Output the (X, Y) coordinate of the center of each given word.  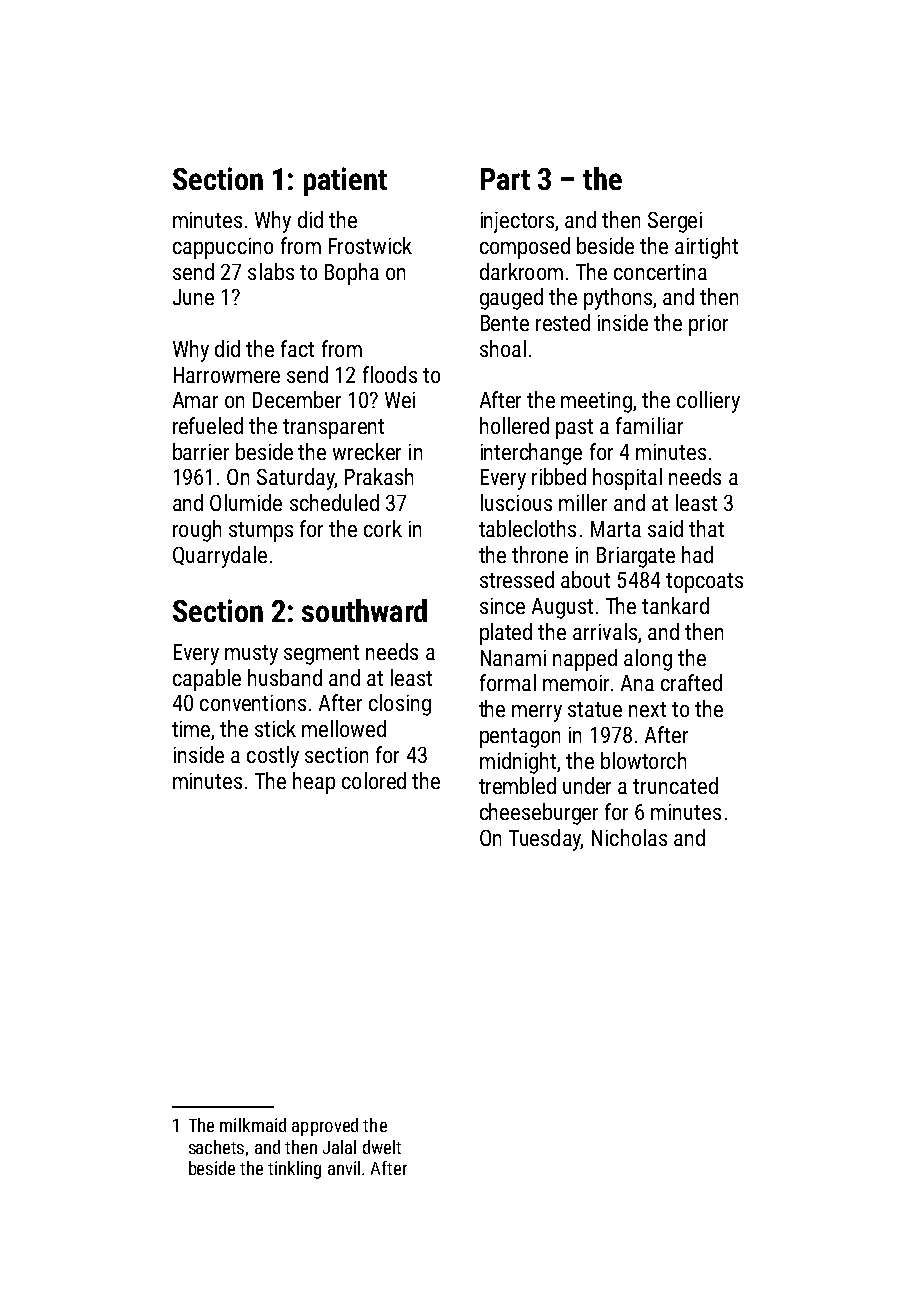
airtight (706, 248)
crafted (691, 682)
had (697, 554)
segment (321, 655)
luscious (516, 502)
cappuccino (223, 248)
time (191, 729)
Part (505, 179)
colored (374, 780)
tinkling (294, 1170)
